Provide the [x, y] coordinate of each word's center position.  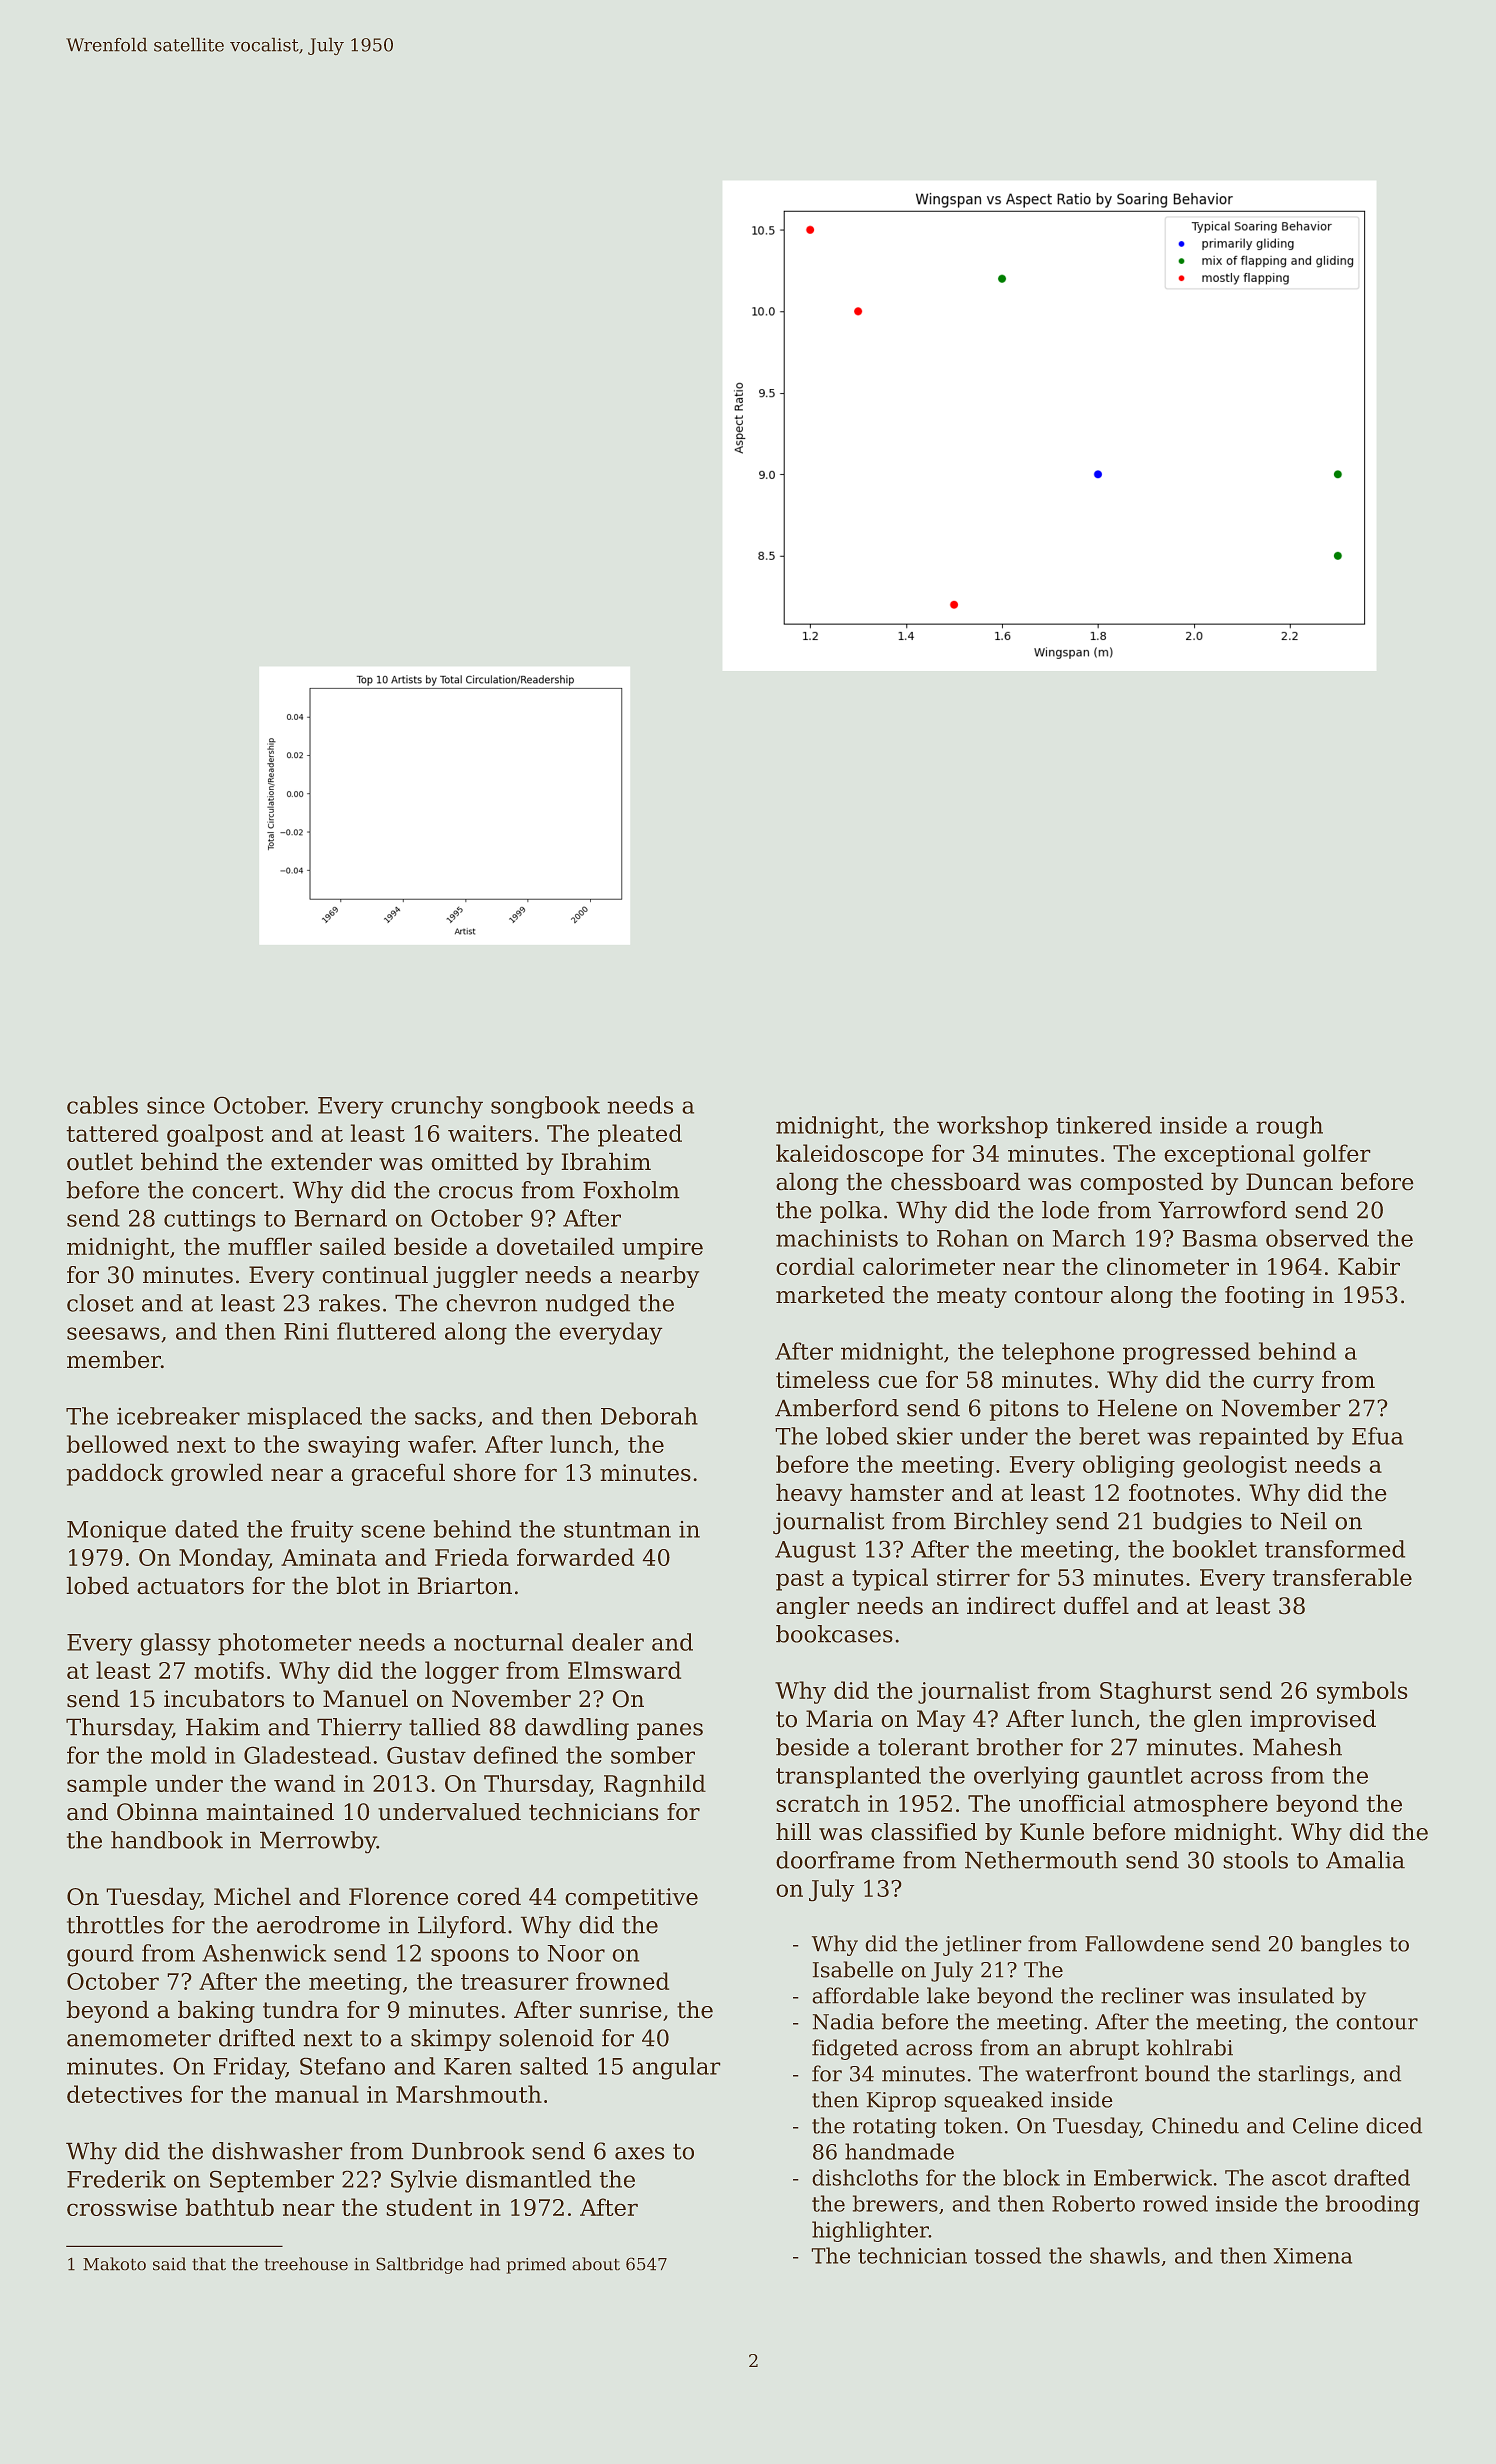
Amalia [1365, 1860]
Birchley [1001, 1523]
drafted [1372, 2177]
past [800, 1580]
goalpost [215, 1135]
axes [640, 2153]
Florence [398, 1896]
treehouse [306, 2264]
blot [358, 1585]
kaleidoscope [849, 1155]
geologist [1235, 1466]
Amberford [837, 1408]
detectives [124, 2094]
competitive [631, 1899]
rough [1289, 1127]
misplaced [304, 1418]
